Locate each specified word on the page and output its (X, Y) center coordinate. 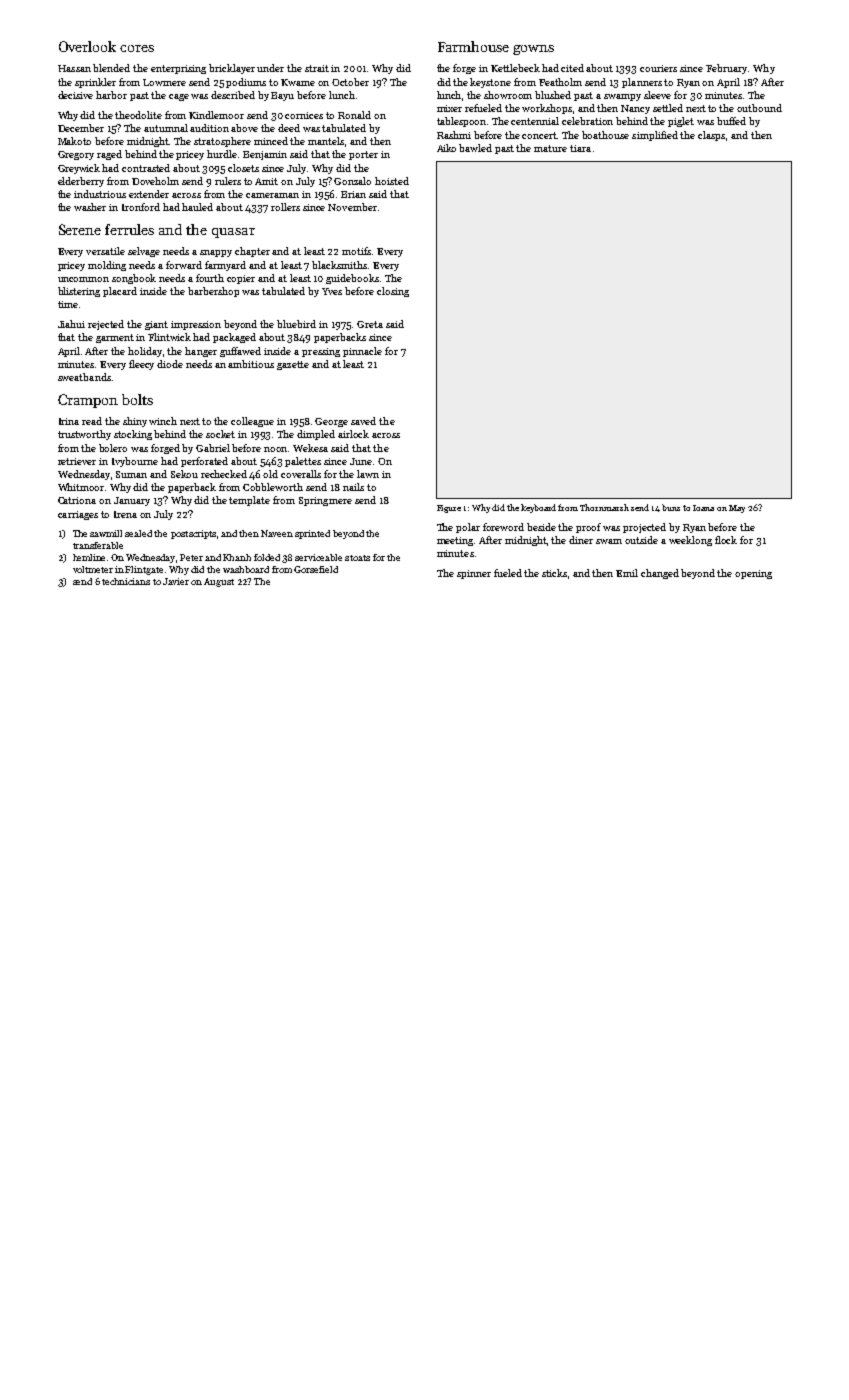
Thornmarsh (604, 507)
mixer (449, 108)
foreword (503, 527)
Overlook (87, 46)
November (352, 207)
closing (393, 292)
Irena (125, 514)
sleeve (657, 95)
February (726, 69)
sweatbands (84, 377)
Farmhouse (473, 46)
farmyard (225, 266)
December (81, 128)
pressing (321, 352)
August (219, 582)
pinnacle (362, 352)
